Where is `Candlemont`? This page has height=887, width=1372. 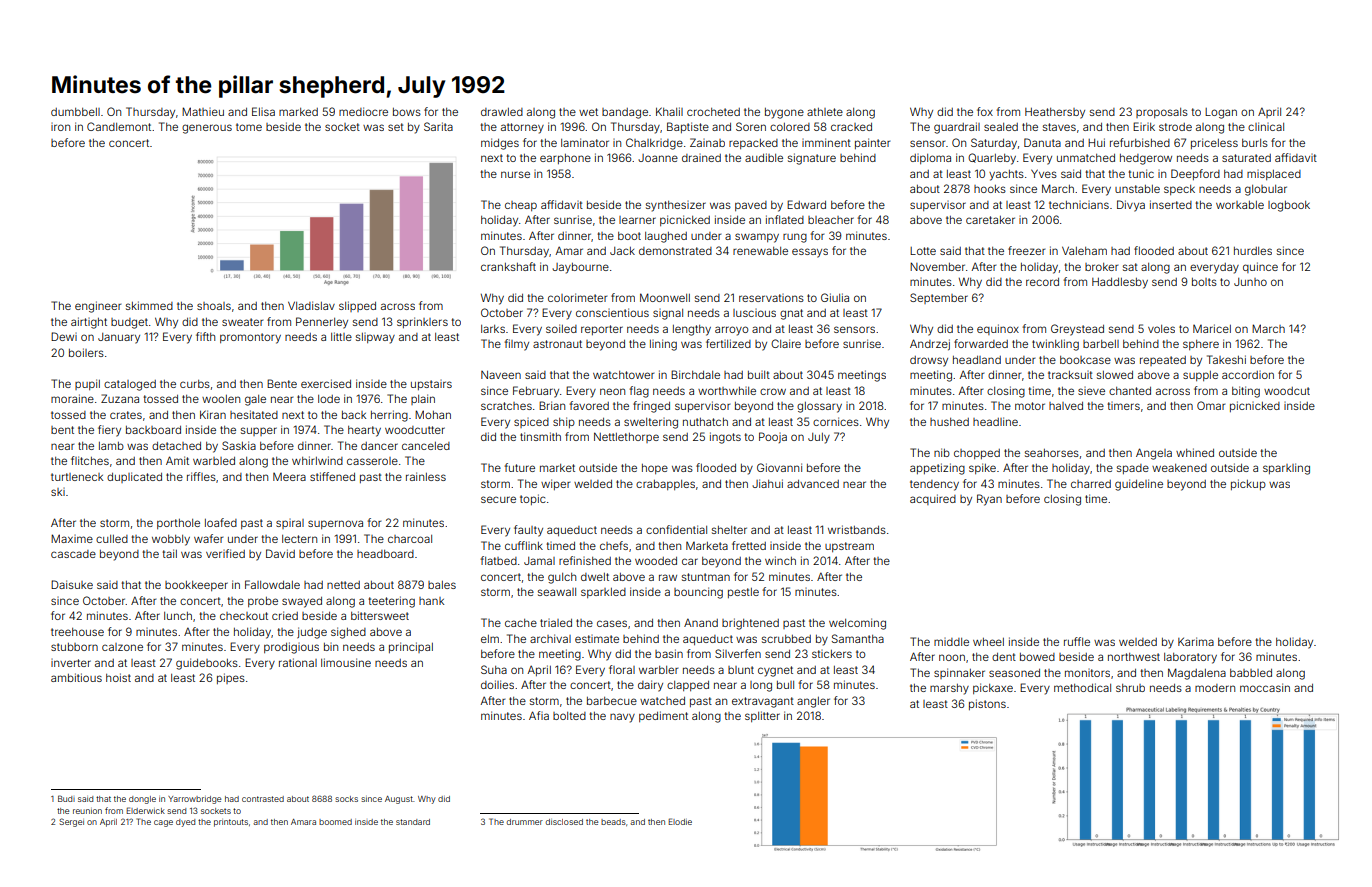
Candlemont is located at coordinates (119, 126).
